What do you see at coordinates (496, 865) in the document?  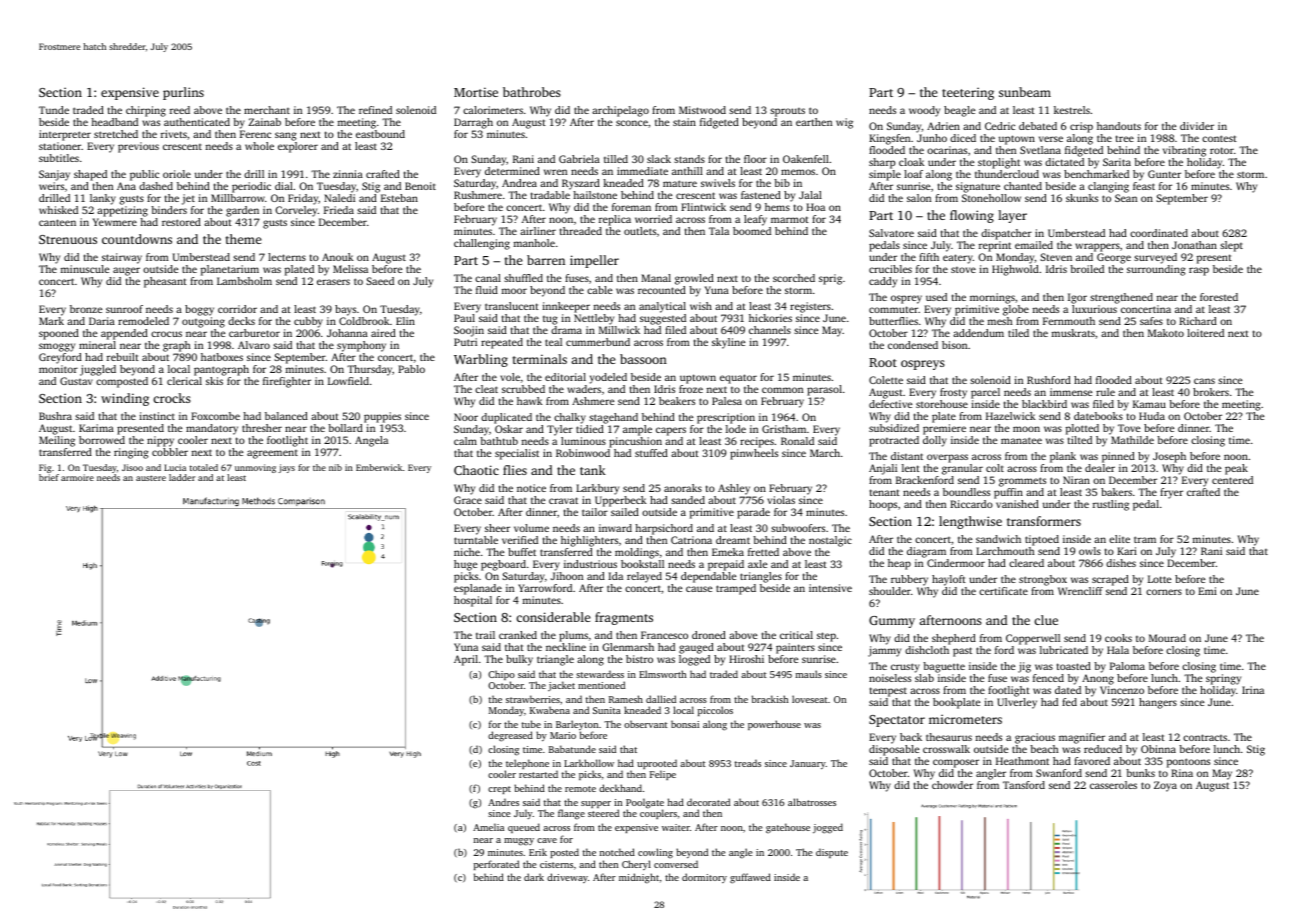 I see `perforated` at bounding box center [496, 865].
